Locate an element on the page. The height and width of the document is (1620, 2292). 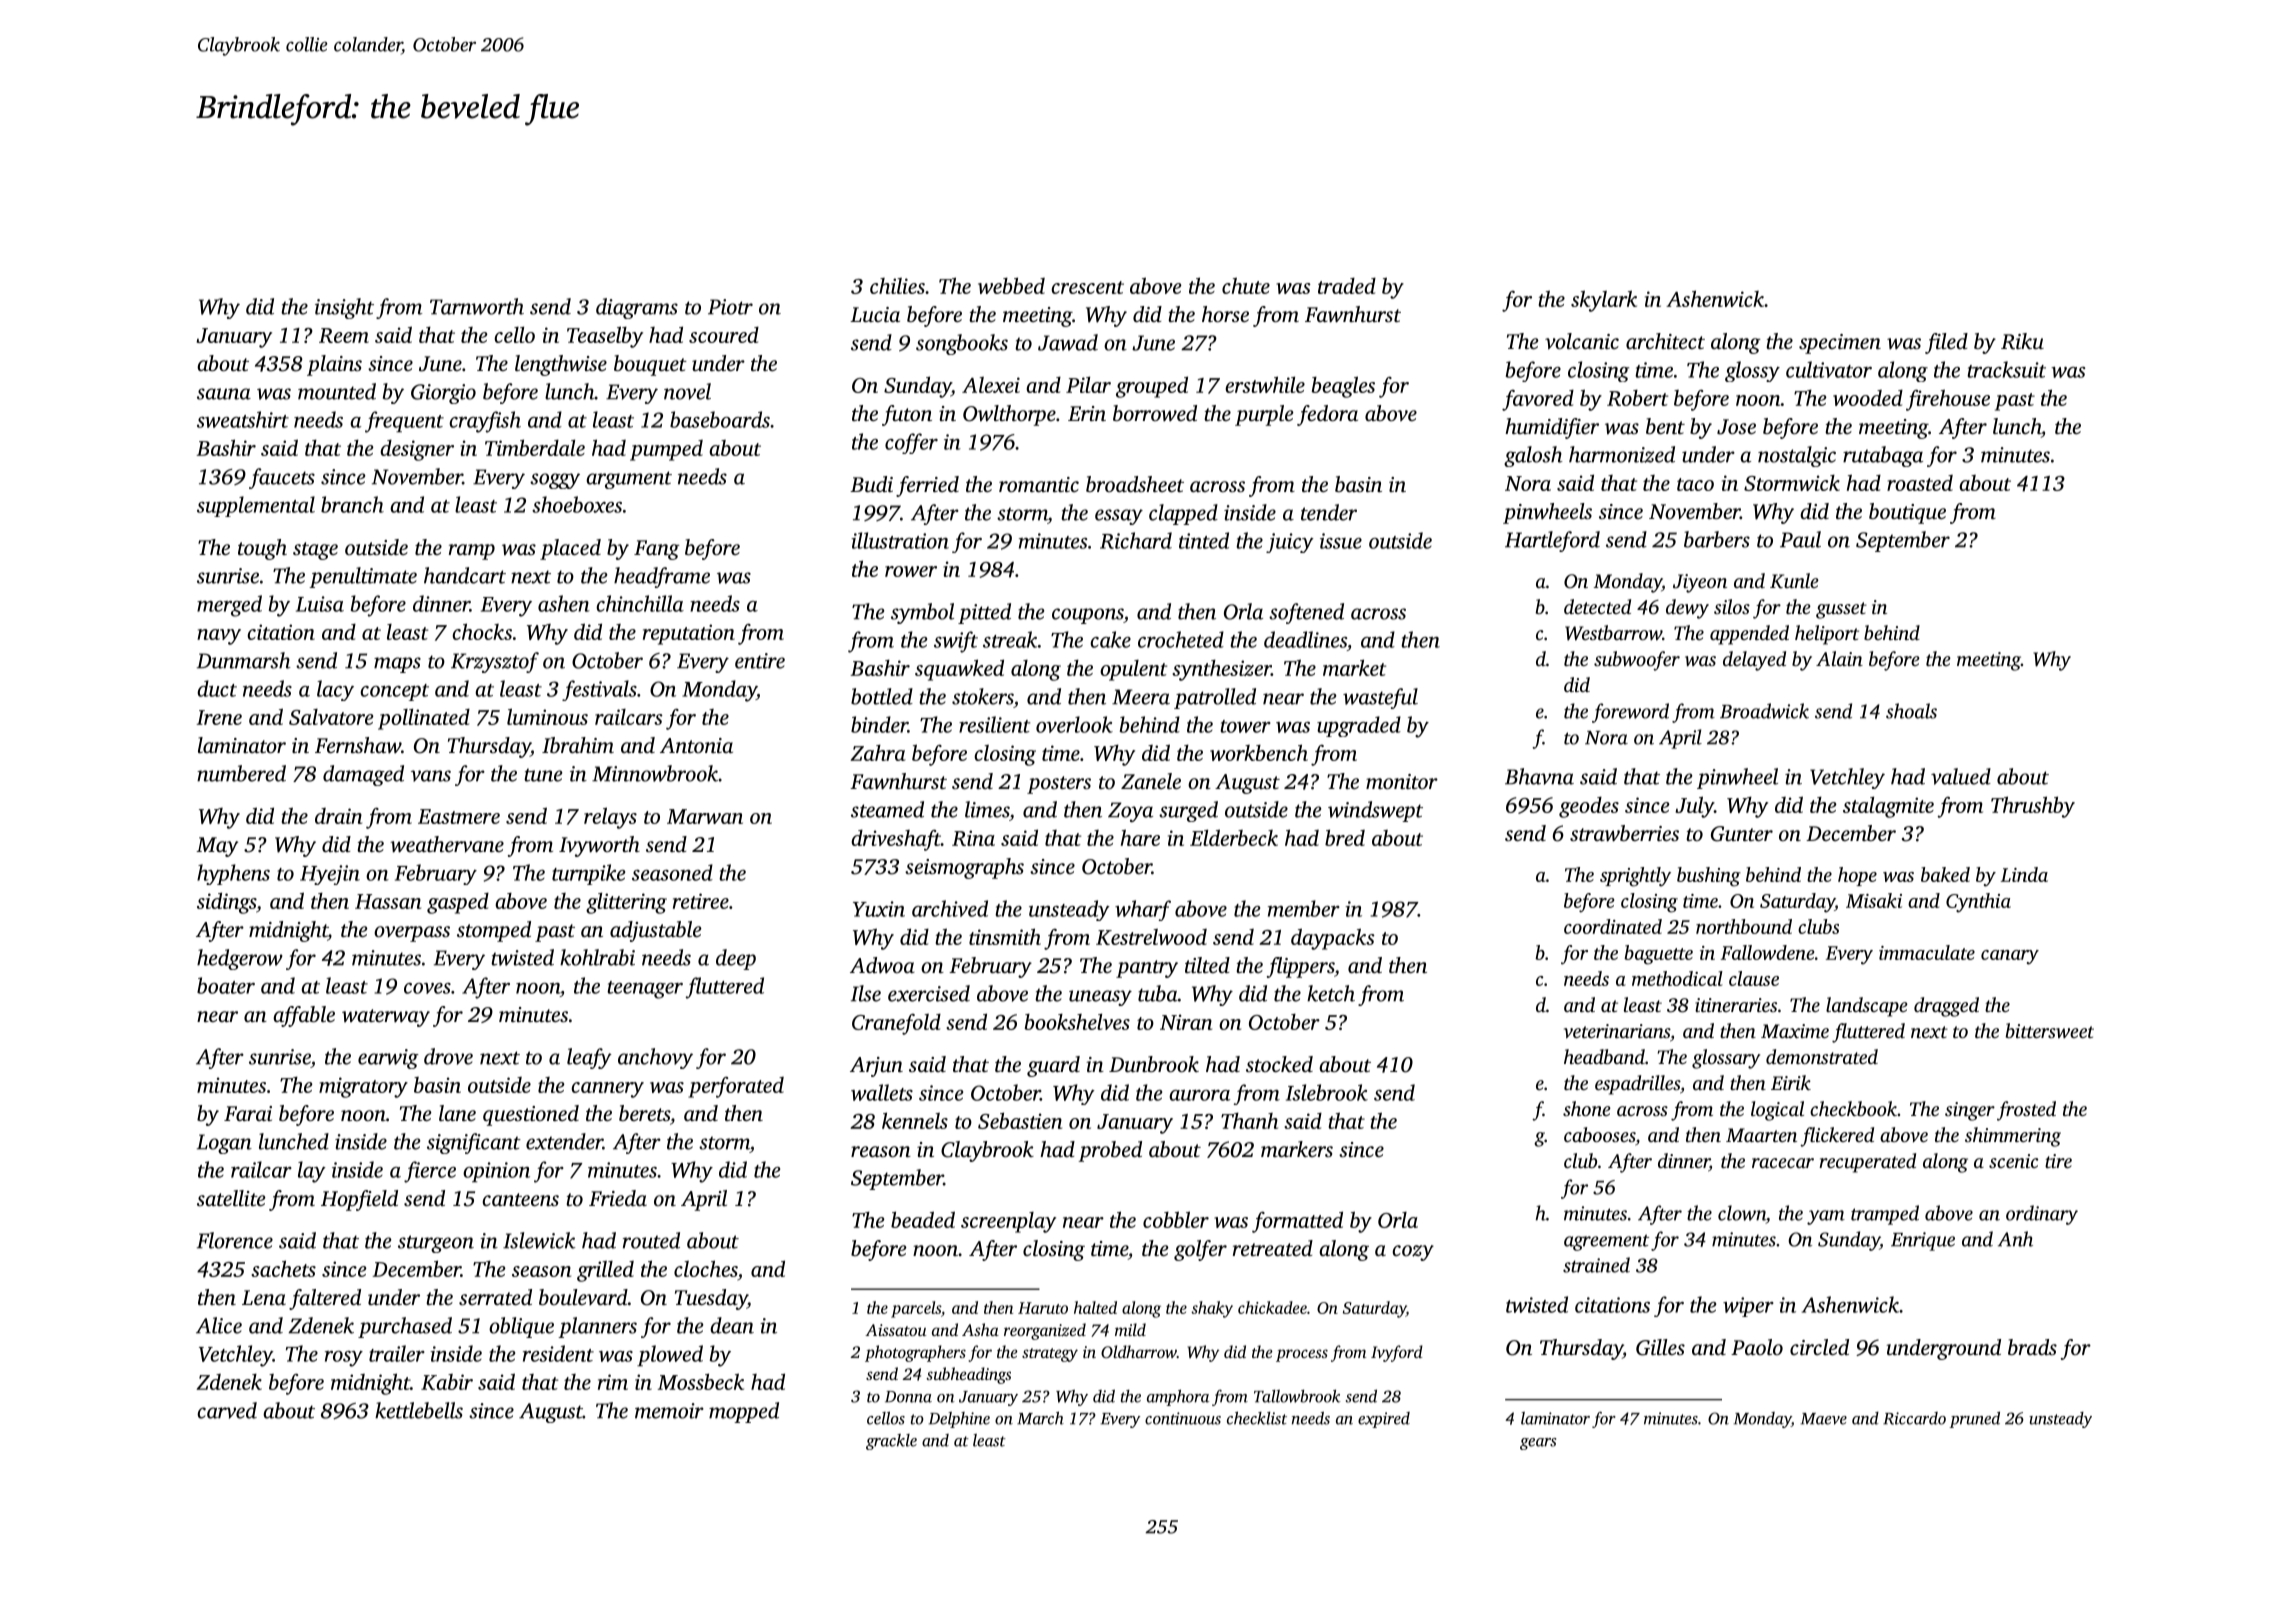
tower is located at coordinates (1245, 726).
